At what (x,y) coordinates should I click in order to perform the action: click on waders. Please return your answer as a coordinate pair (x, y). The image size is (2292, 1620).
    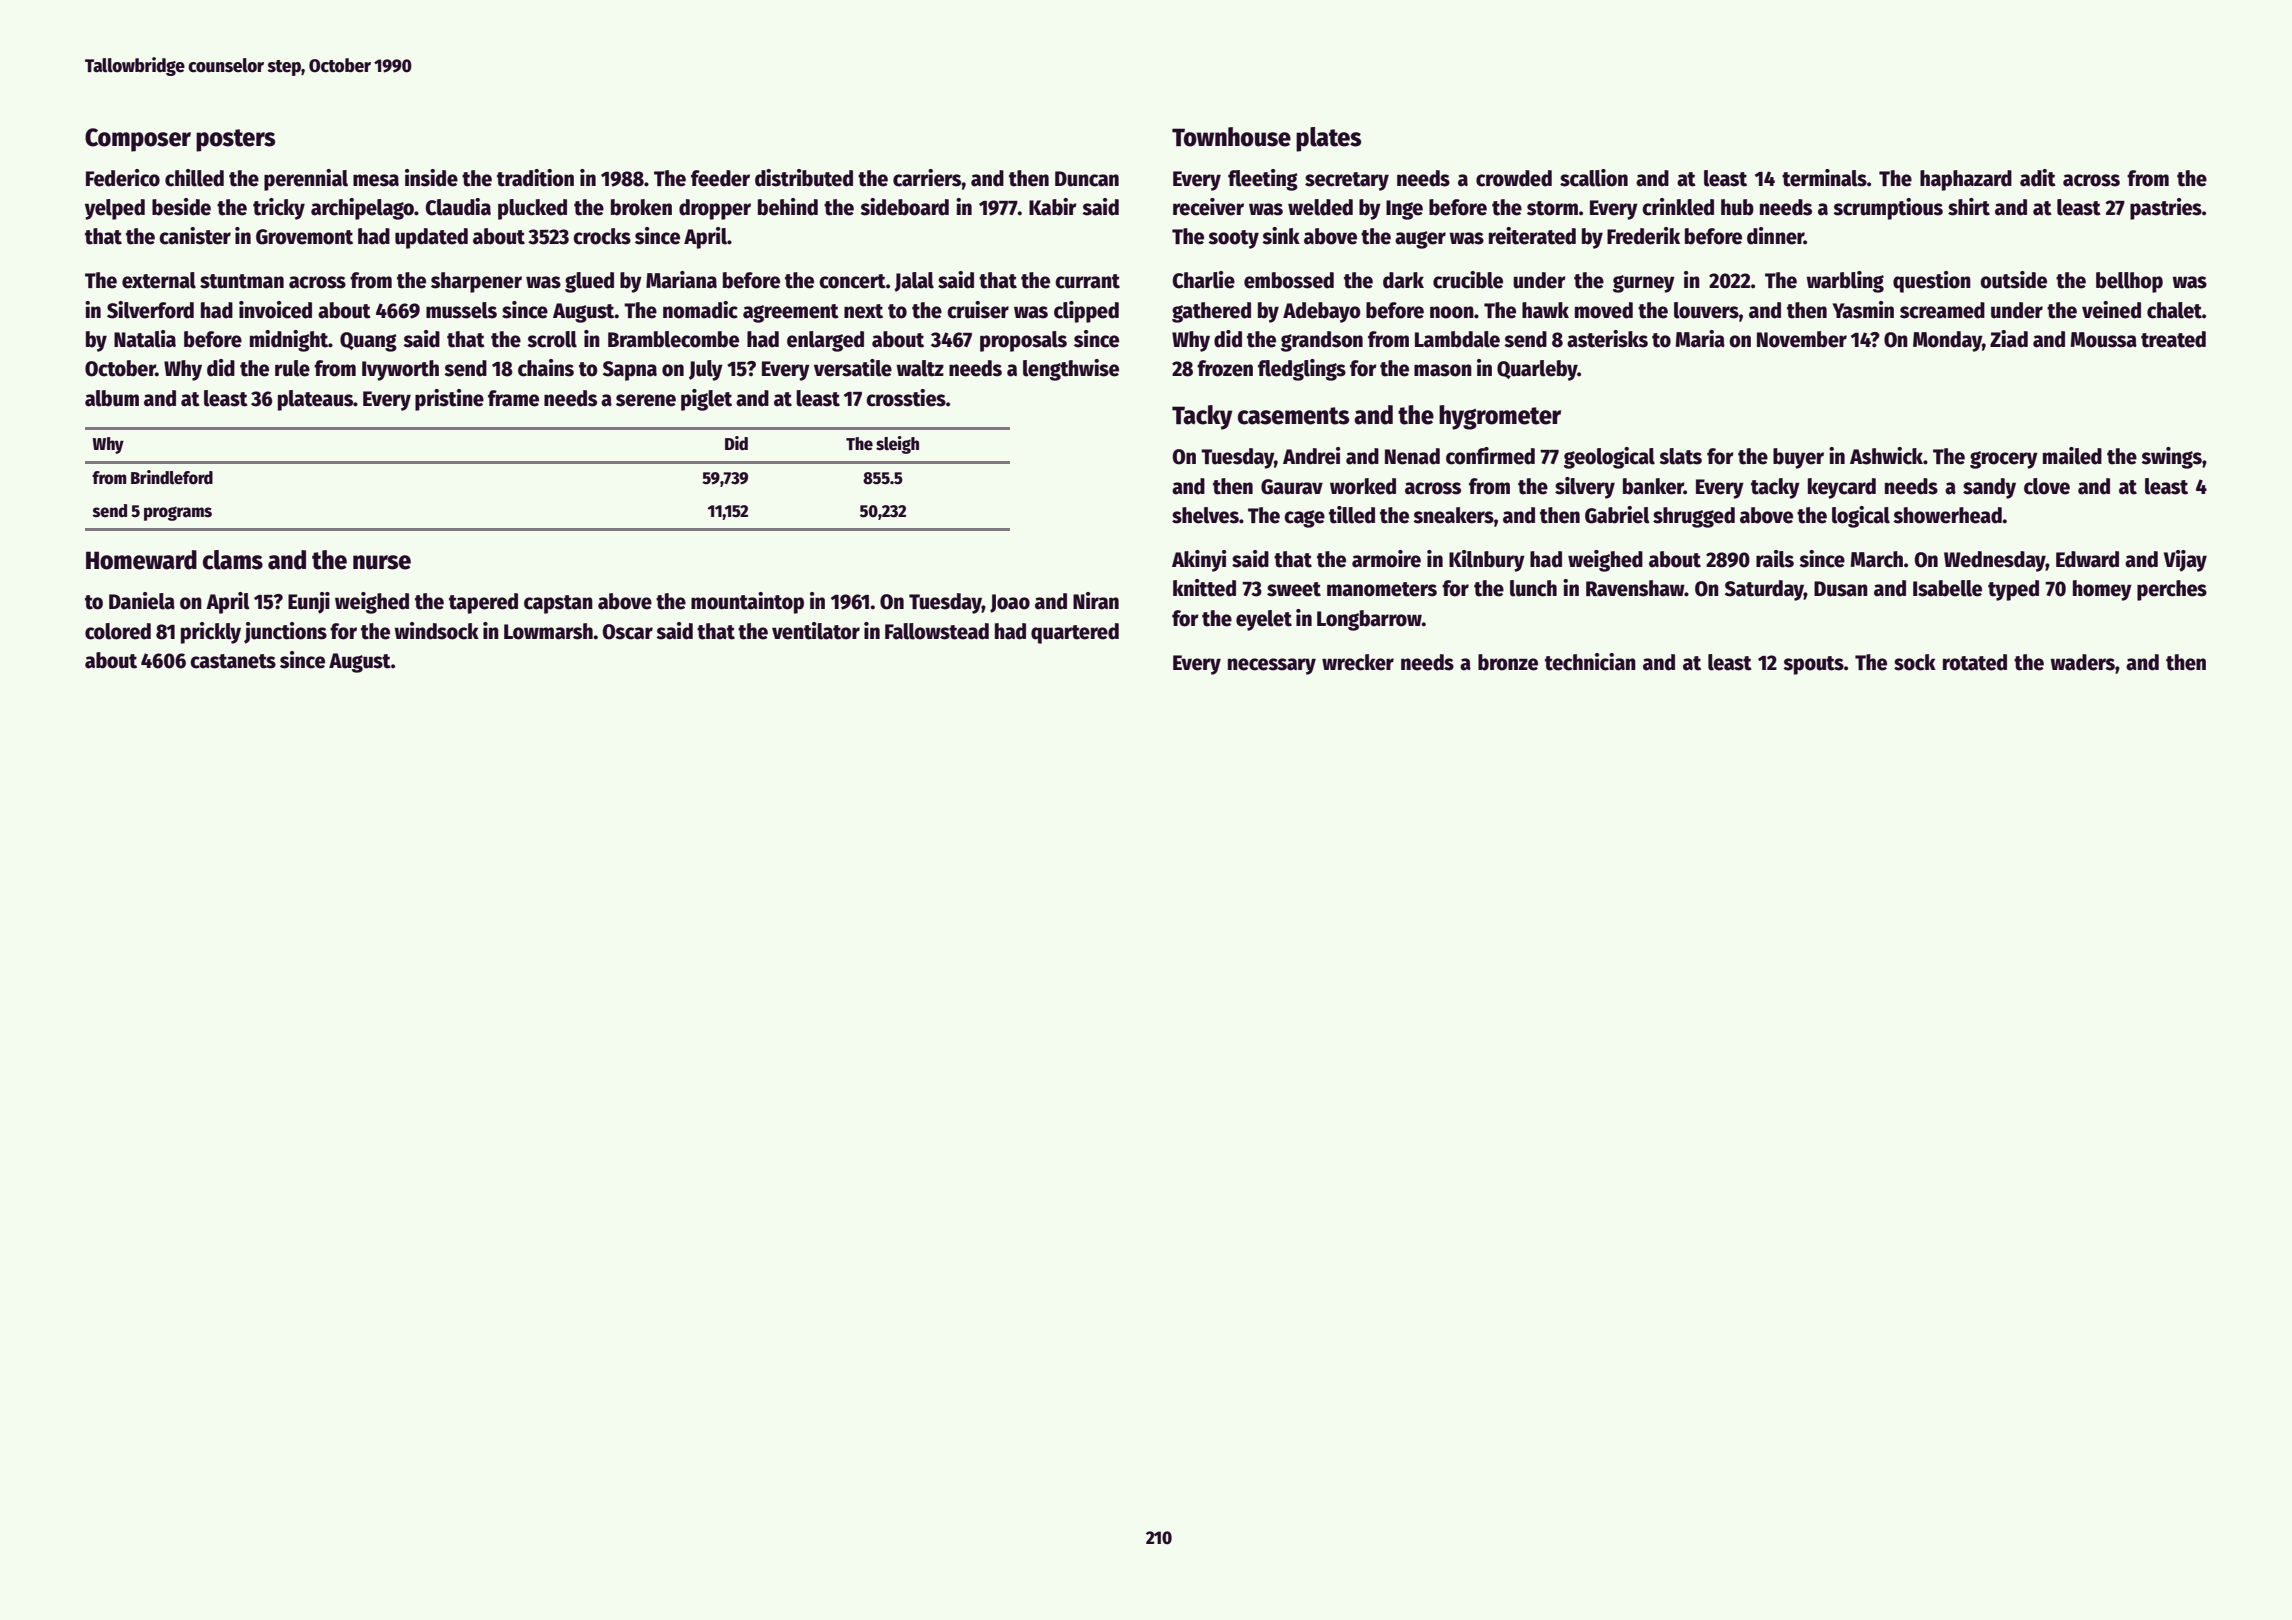
    Looking at the image, I should click on (2082, 662).
